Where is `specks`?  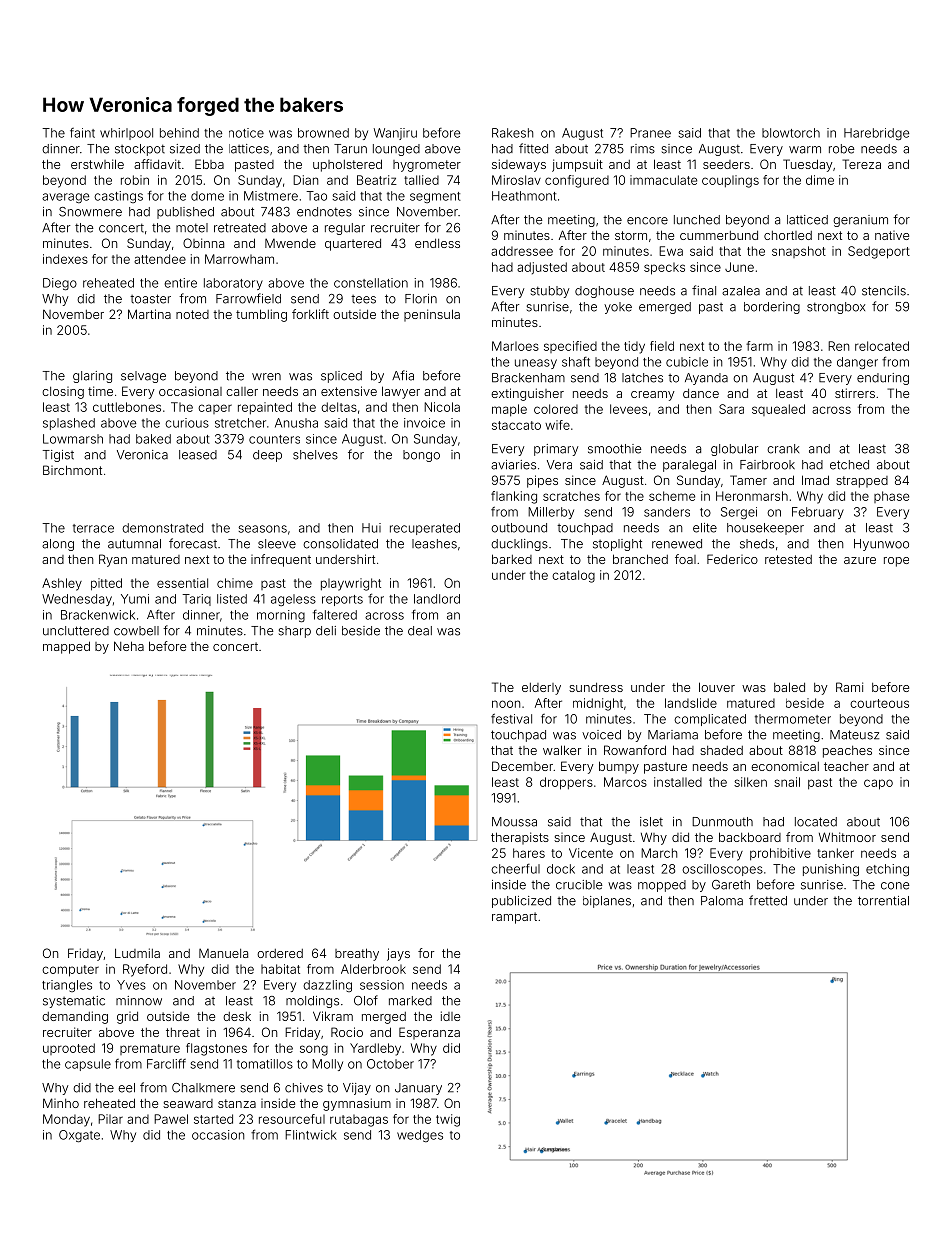
specks is located at coordinates (664, 268).
